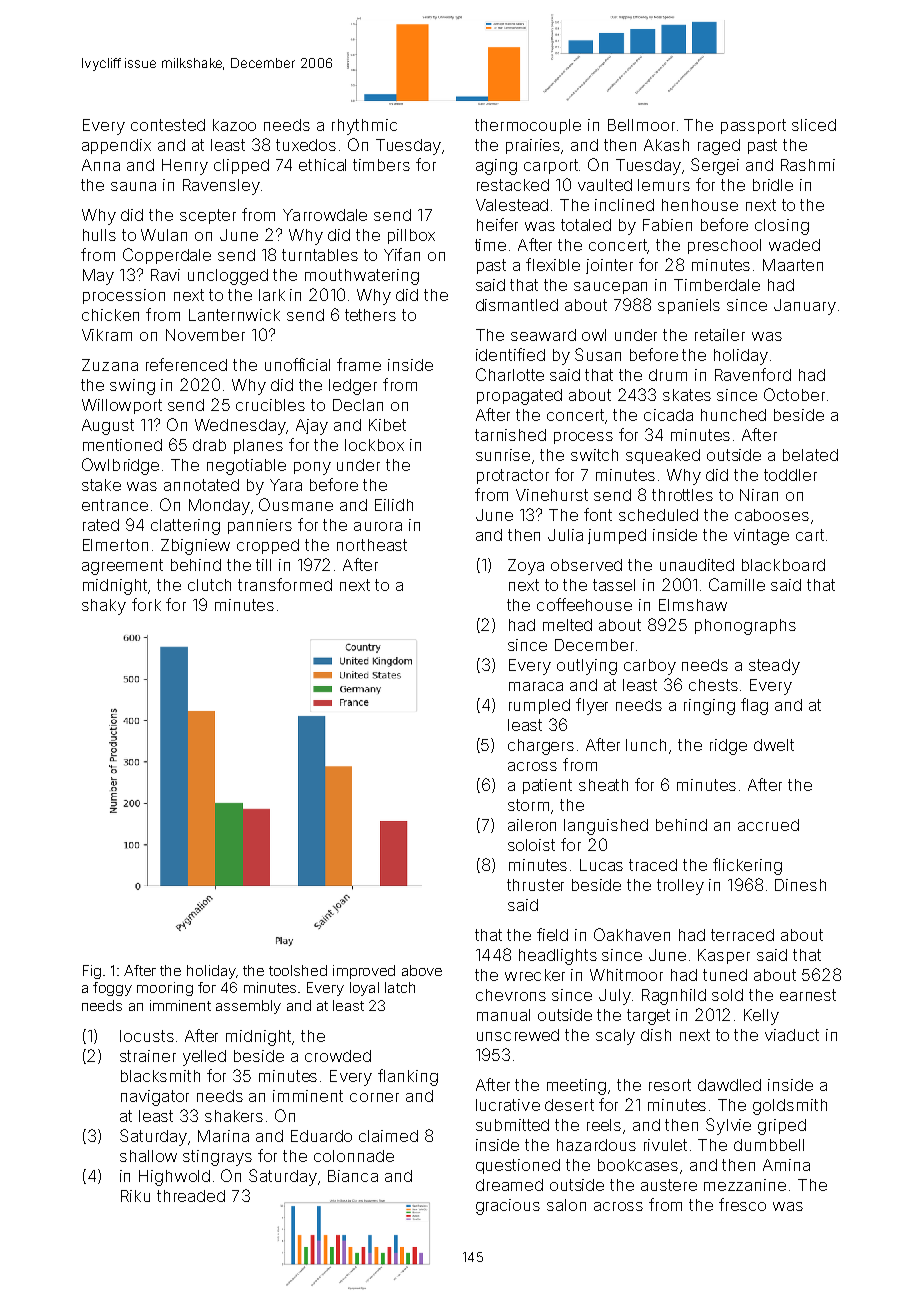  What do you see at coordinates (526, 567) in the screenshot?
I see `Zoya` at bounding box center [526, 567].
